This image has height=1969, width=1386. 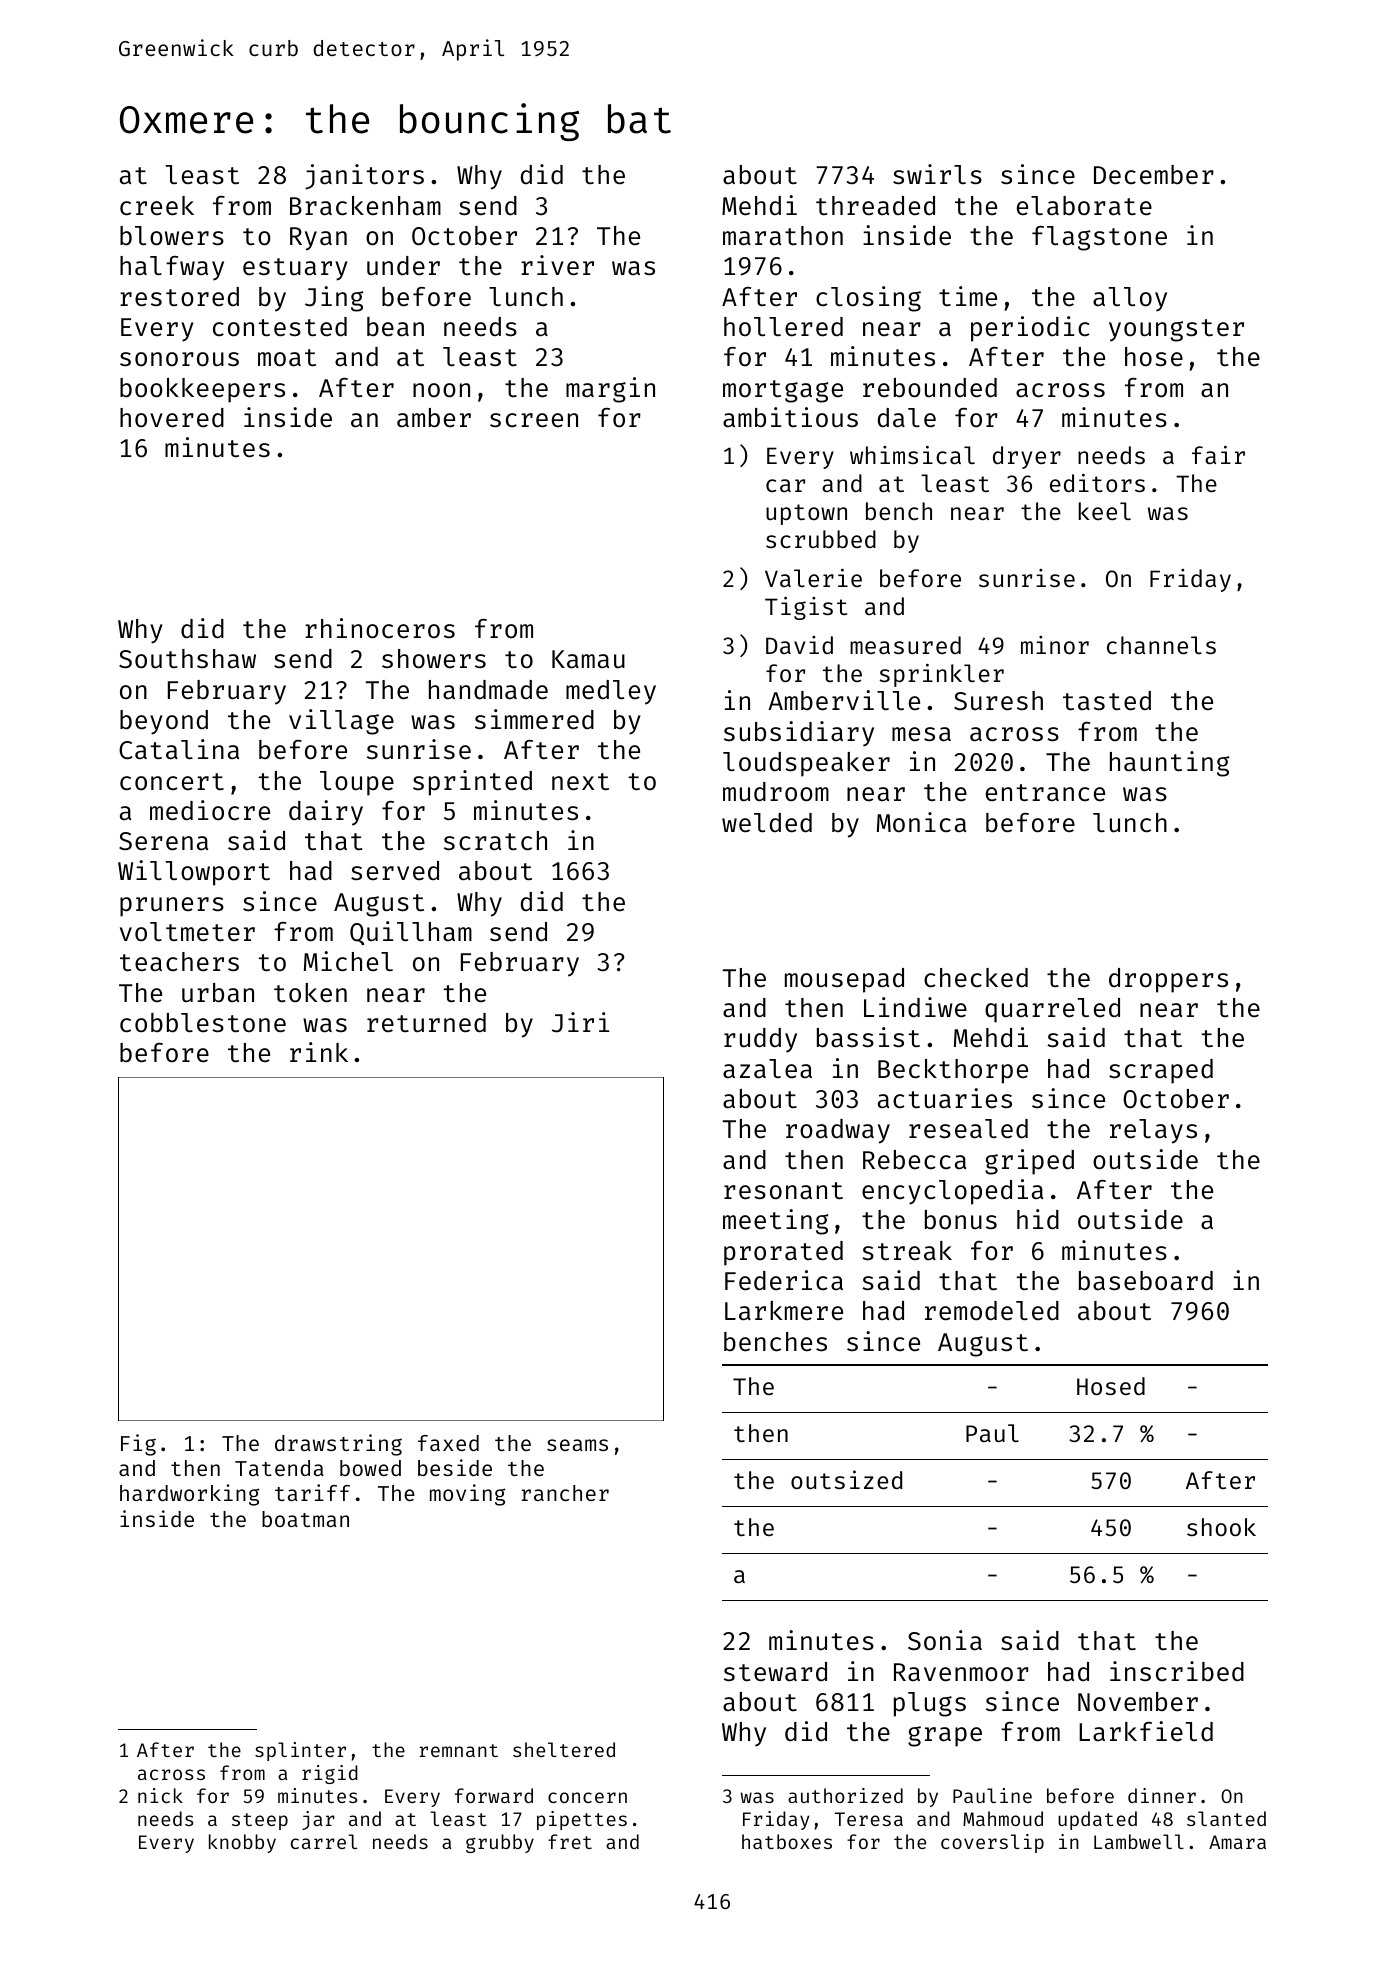 I want to click on boatman, so click(x=305, y=1519).
